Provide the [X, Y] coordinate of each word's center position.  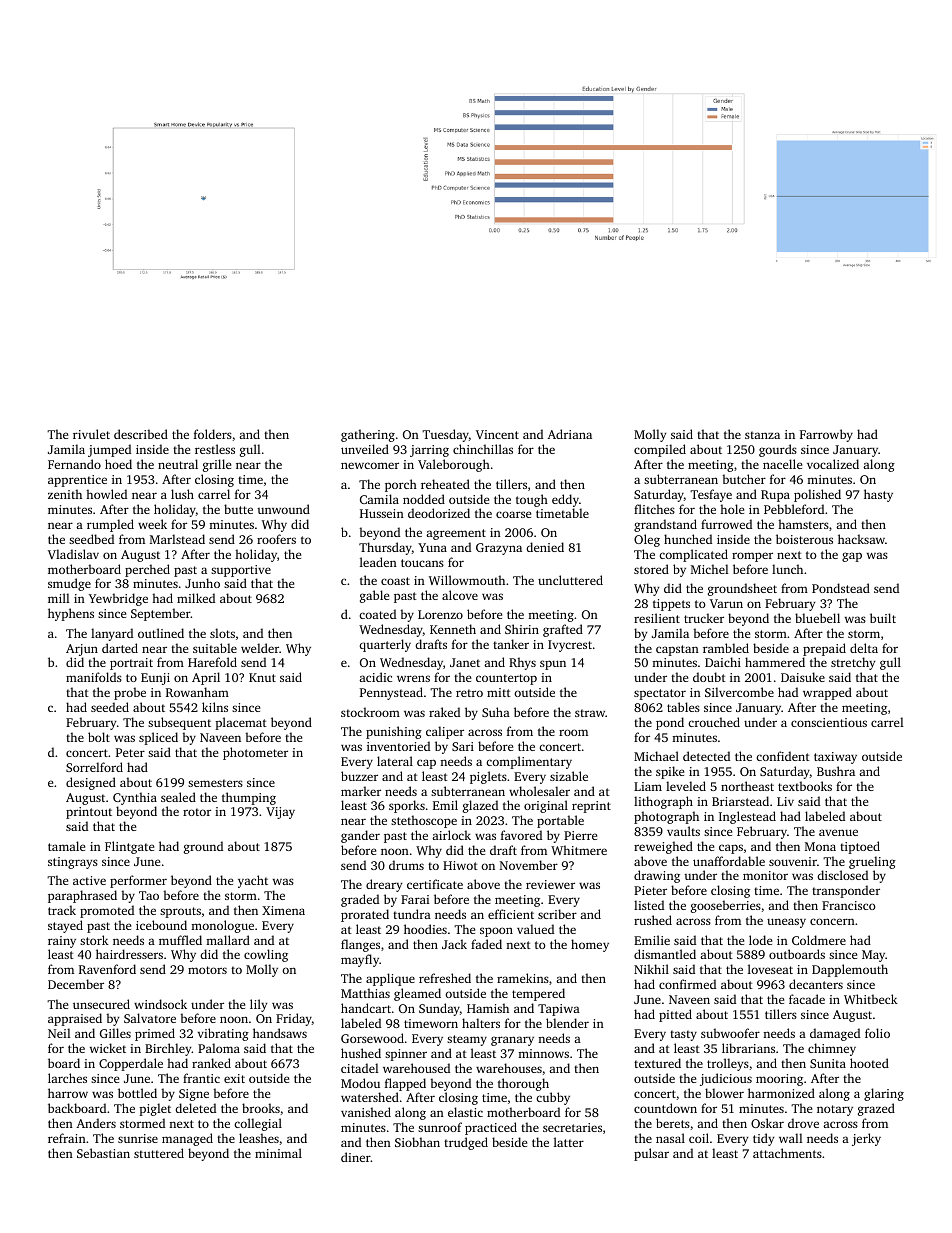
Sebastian [103, 1153]
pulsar [651, 1154]
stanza [762, 435]
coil [699, 1138]
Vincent [497, 434]
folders [213, 434]
